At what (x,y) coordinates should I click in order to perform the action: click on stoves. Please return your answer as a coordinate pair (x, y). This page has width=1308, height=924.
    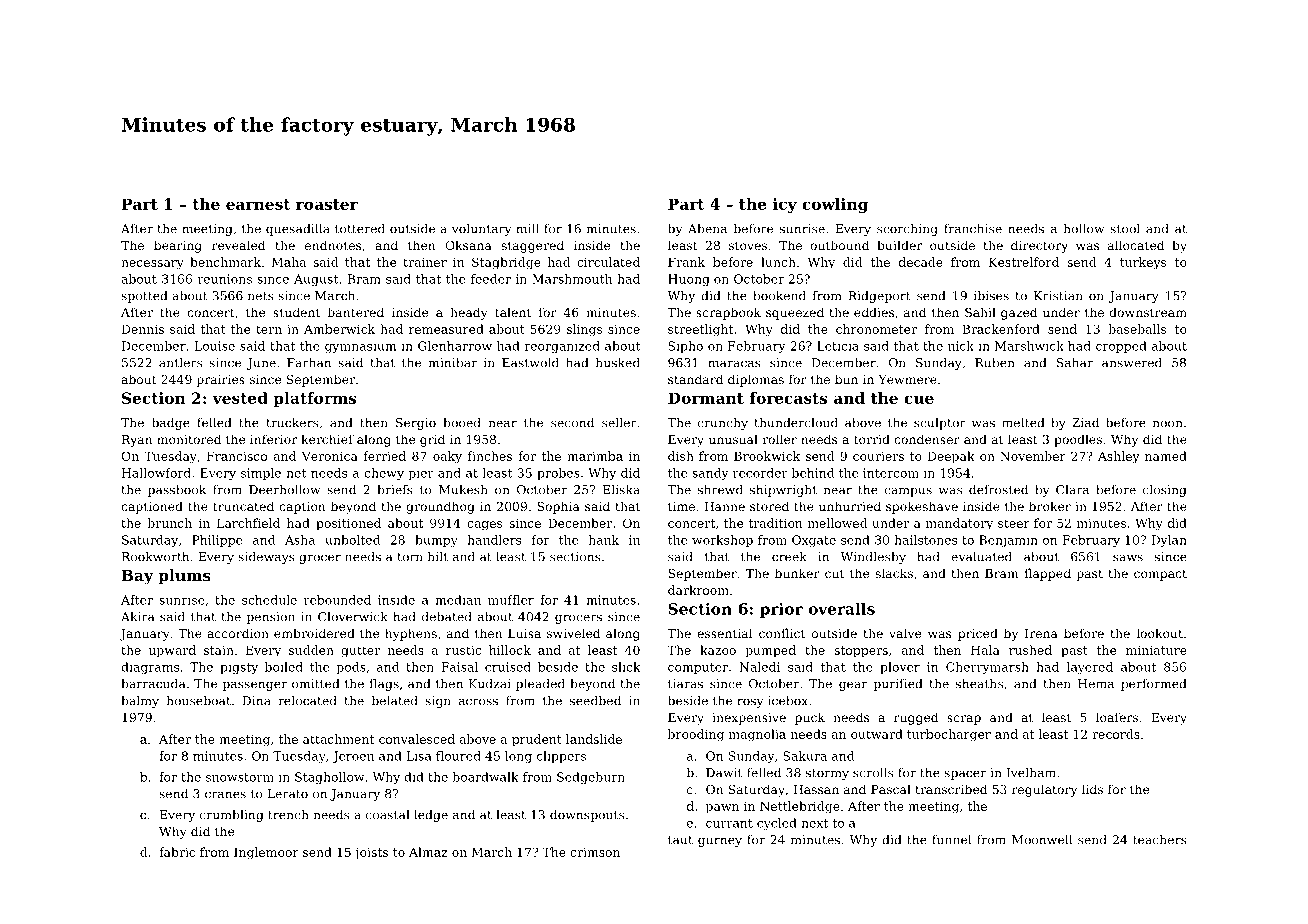
    Looking at the image, I should click on (748, 245).
